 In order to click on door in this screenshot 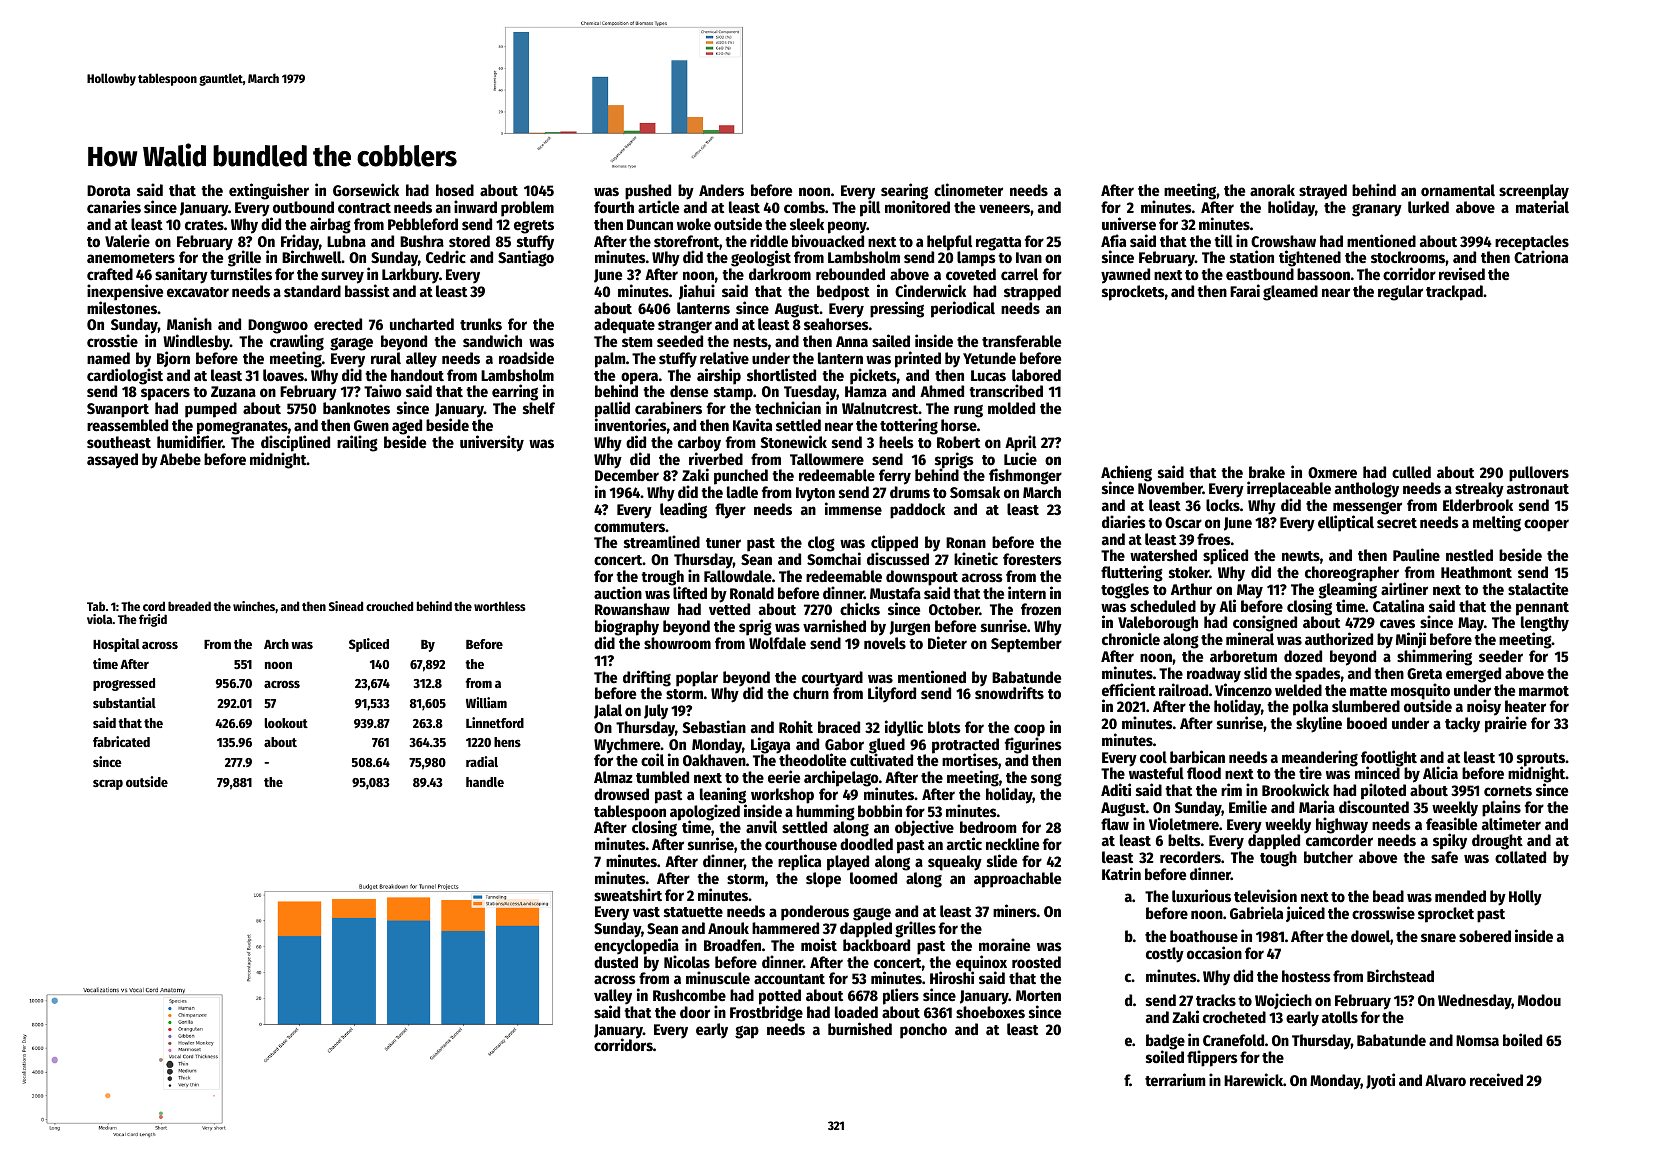, I will do `click(695, 1012)`.
